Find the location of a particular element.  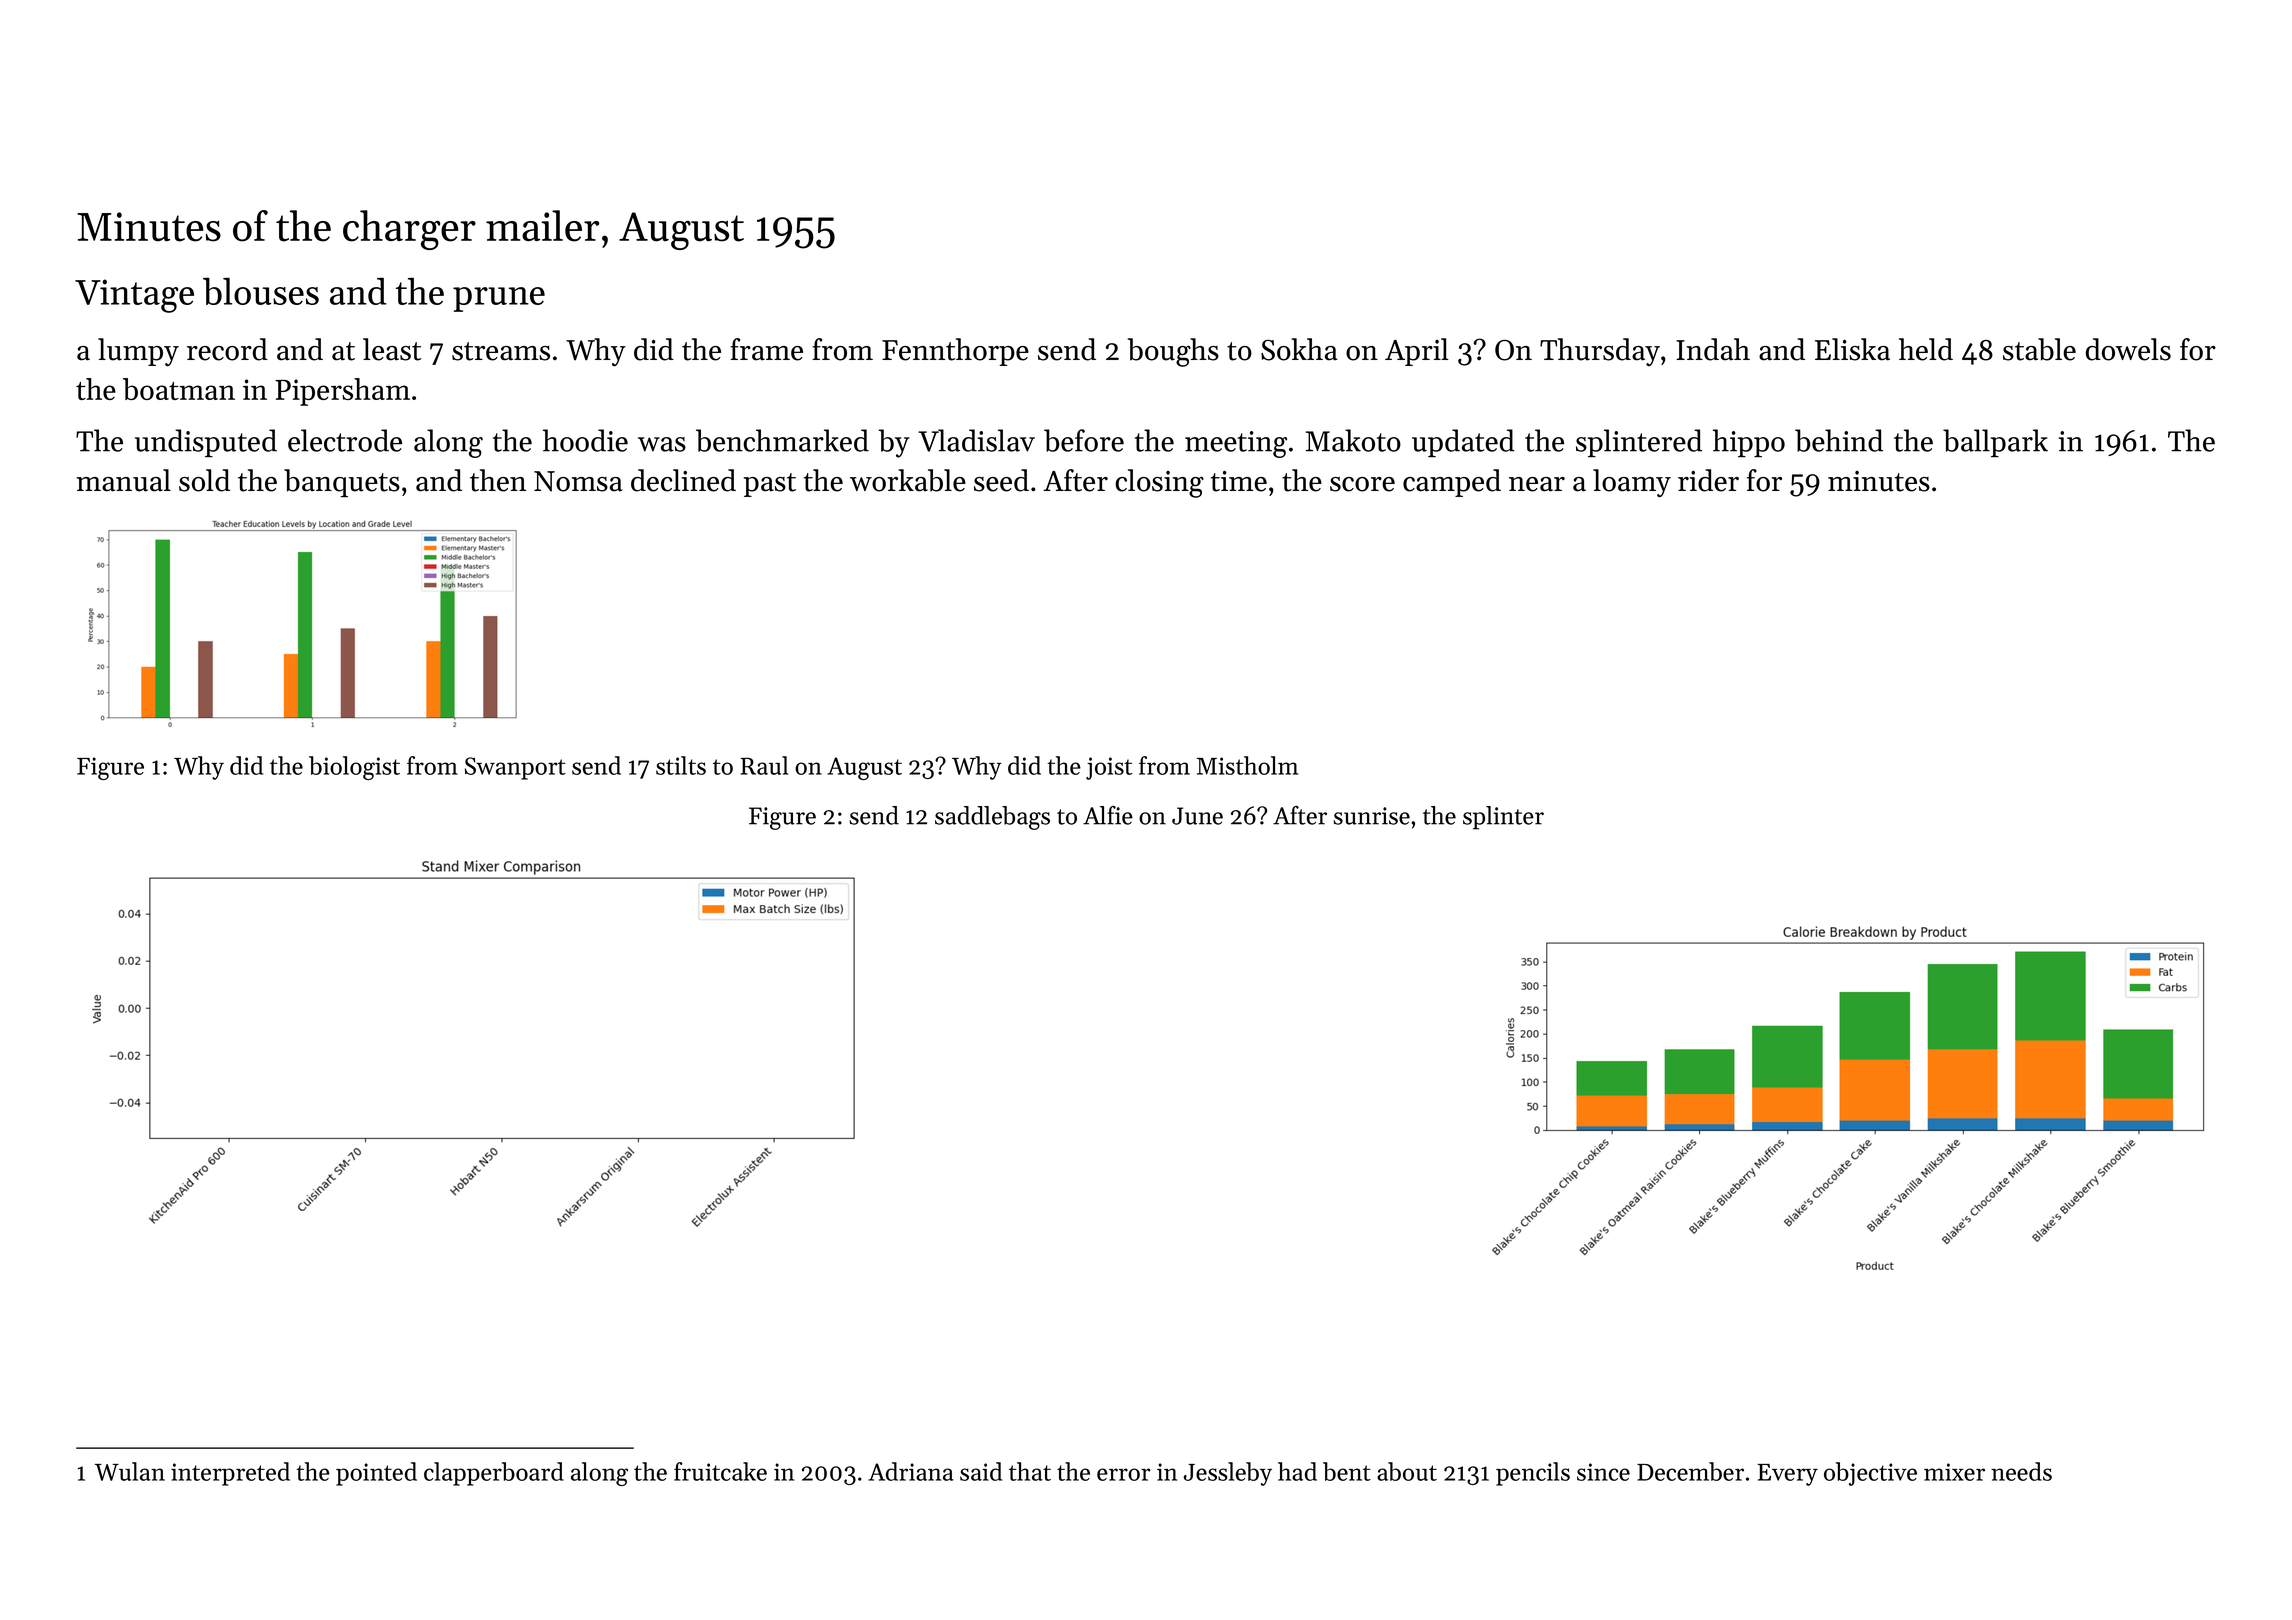

Eliska is located at coordinates (1852, 349).
